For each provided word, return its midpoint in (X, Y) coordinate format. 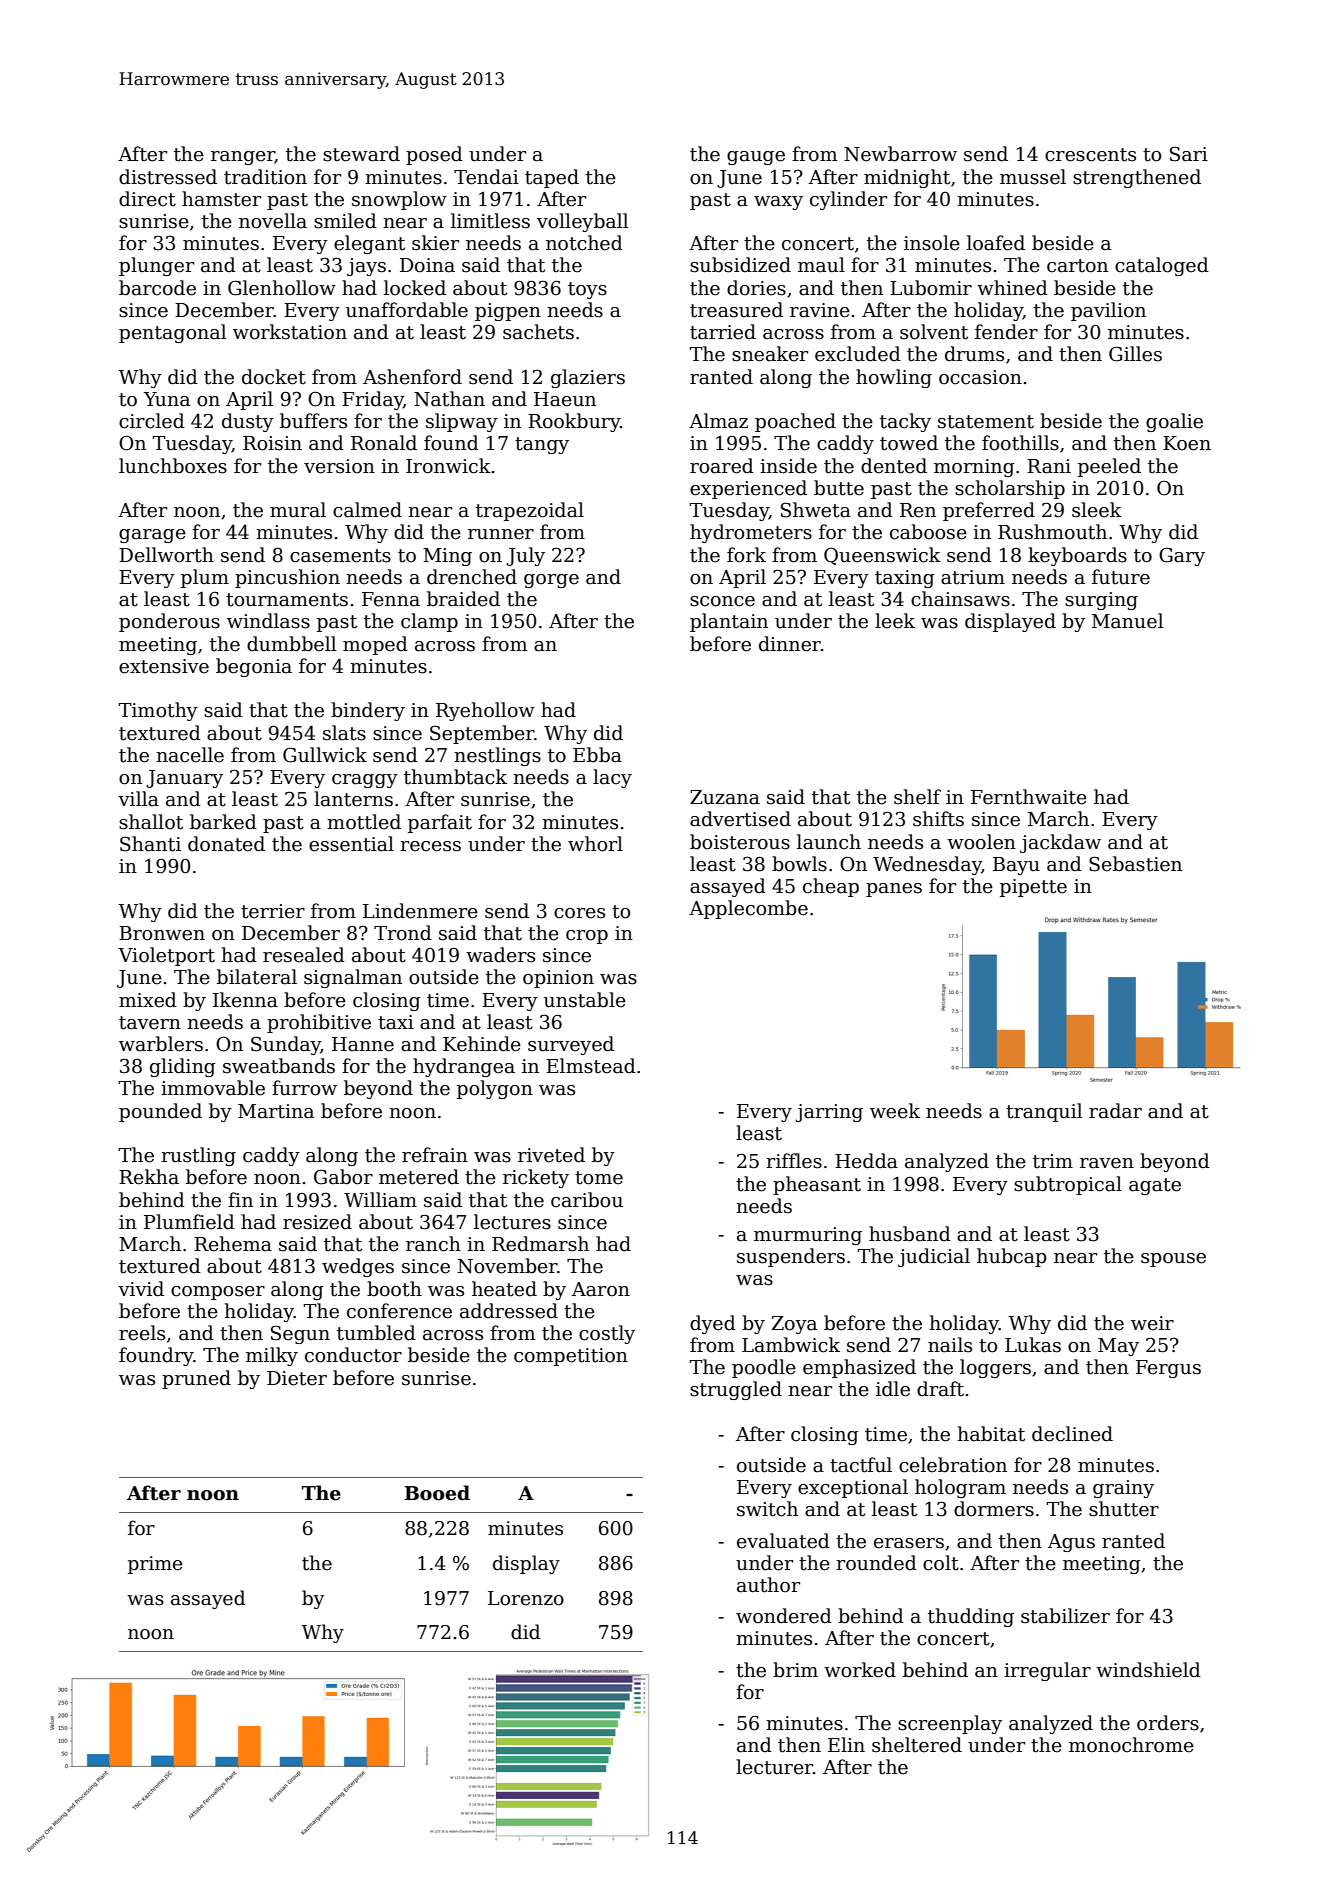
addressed (509, 1311)
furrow (304, 1088)
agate (1155, 1186)
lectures (512, 1222)
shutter (1124, 1509)
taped (552, 178)
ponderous (169, 622)
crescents (1090, 155)
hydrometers (751, 533)
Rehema (233, 1244)
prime (155, 1565)
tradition (265, 177)
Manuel (1127, 621)
